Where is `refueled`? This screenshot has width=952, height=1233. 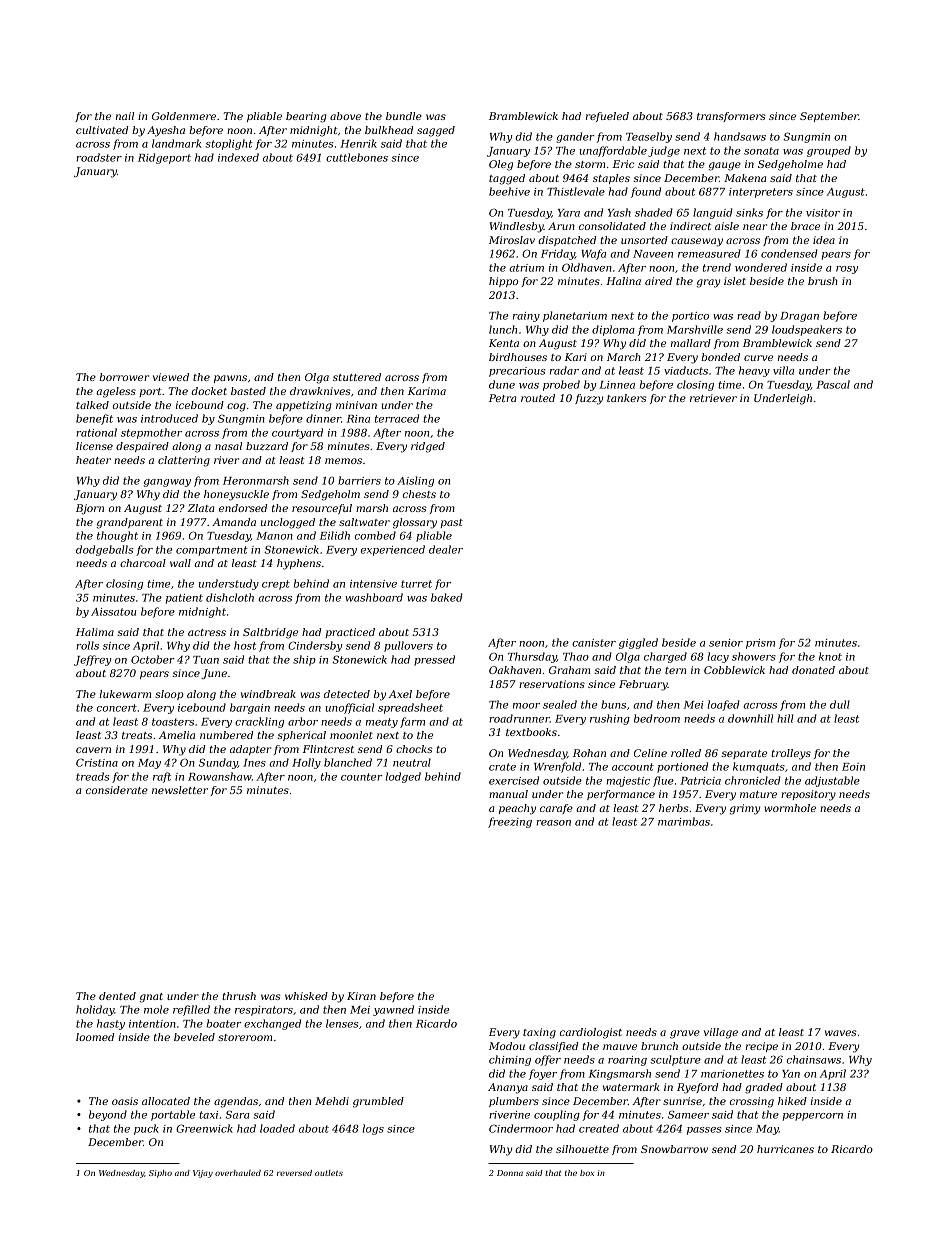
refueled is located at coordinates (607, 117).
